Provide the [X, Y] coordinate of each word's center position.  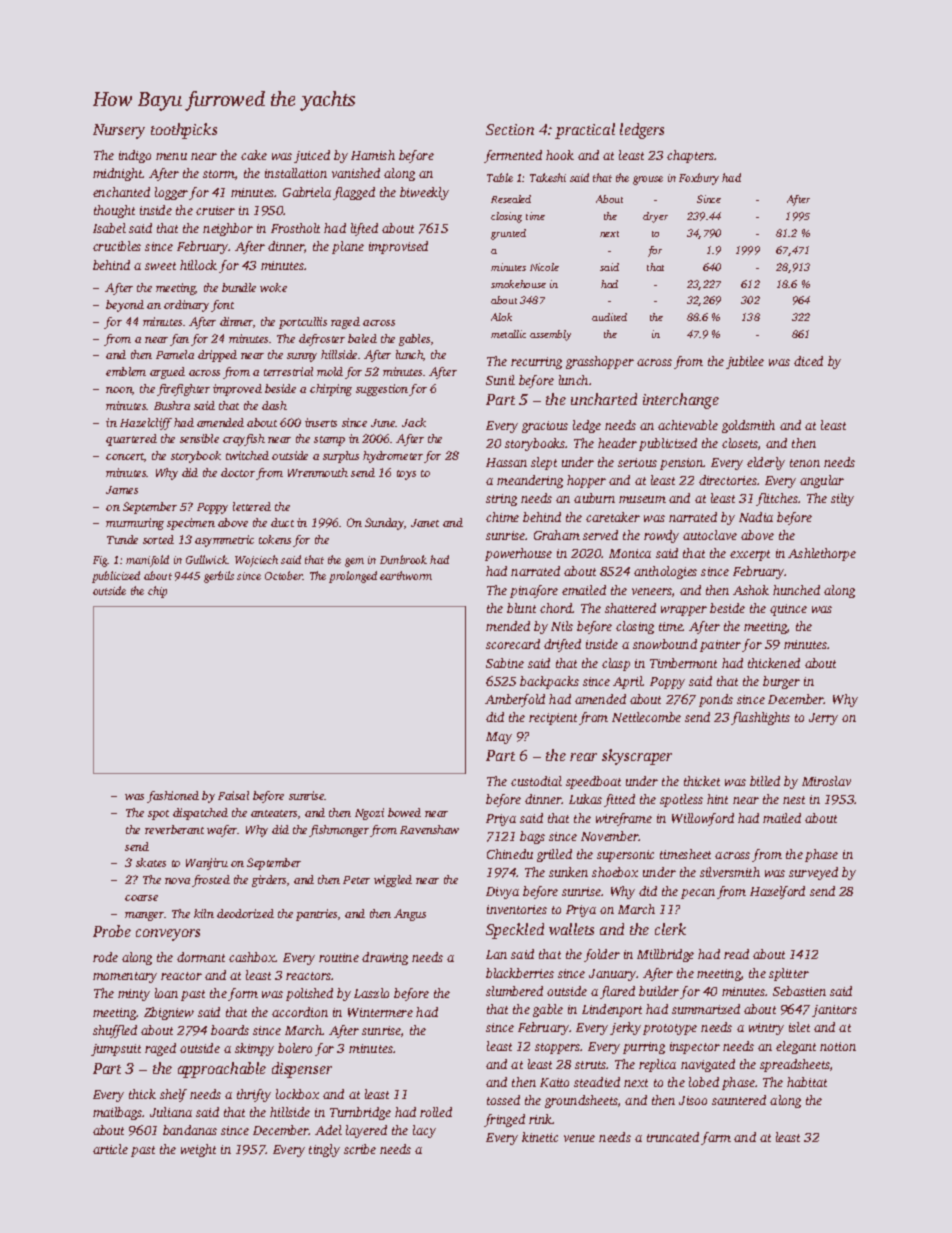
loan [166, 993]
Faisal [233, 795]
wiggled [393, 881]
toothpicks [184, 131]
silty [842, 499]
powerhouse [518, 554]
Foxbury [699, 179]
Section [510, 129]
